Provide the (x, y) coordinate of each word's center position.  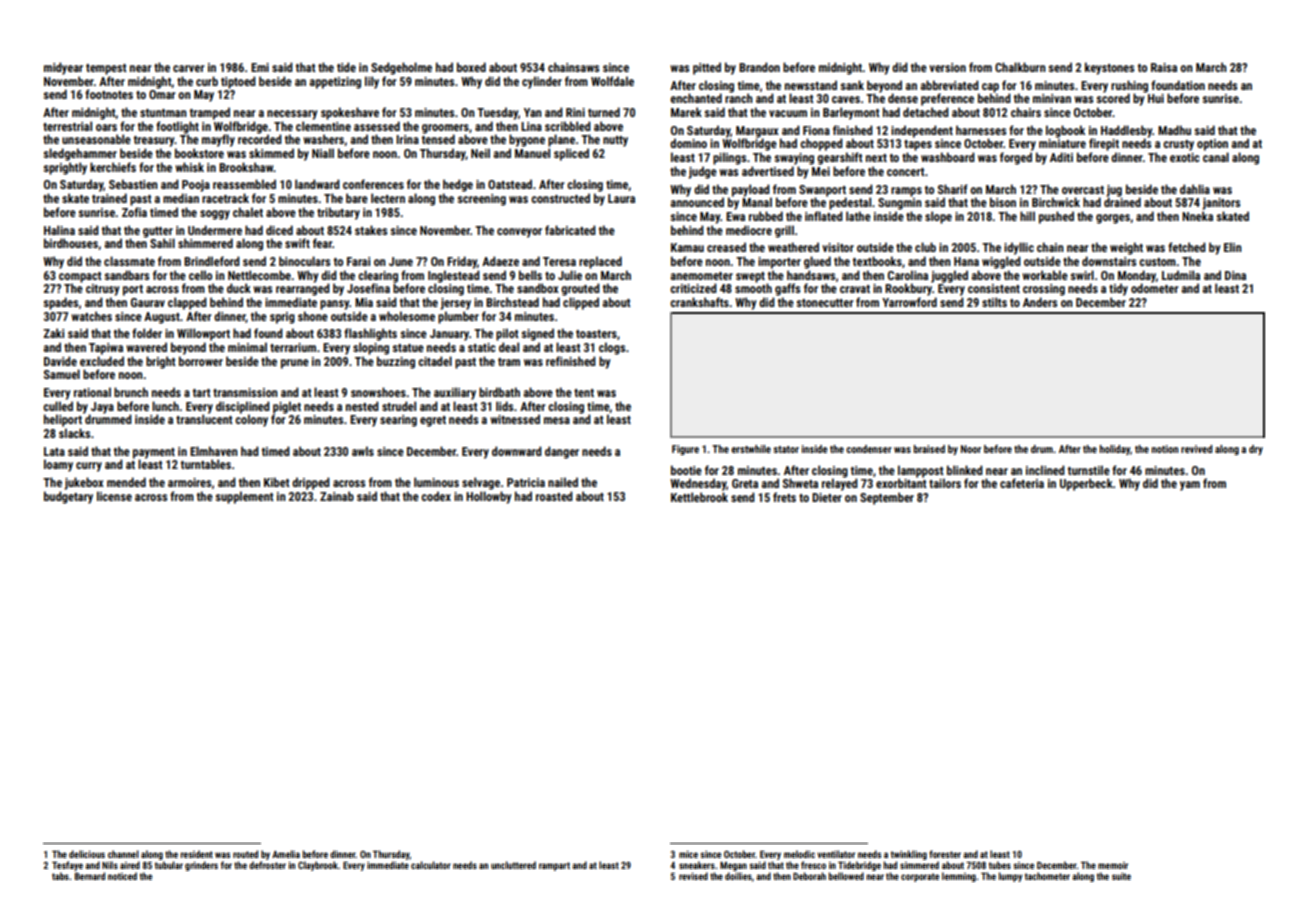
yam (1190, 486)
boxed (471, 67)
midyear (63, 68)
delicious (87, 854)
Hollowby (488, 497)
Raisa (1164, 67)
